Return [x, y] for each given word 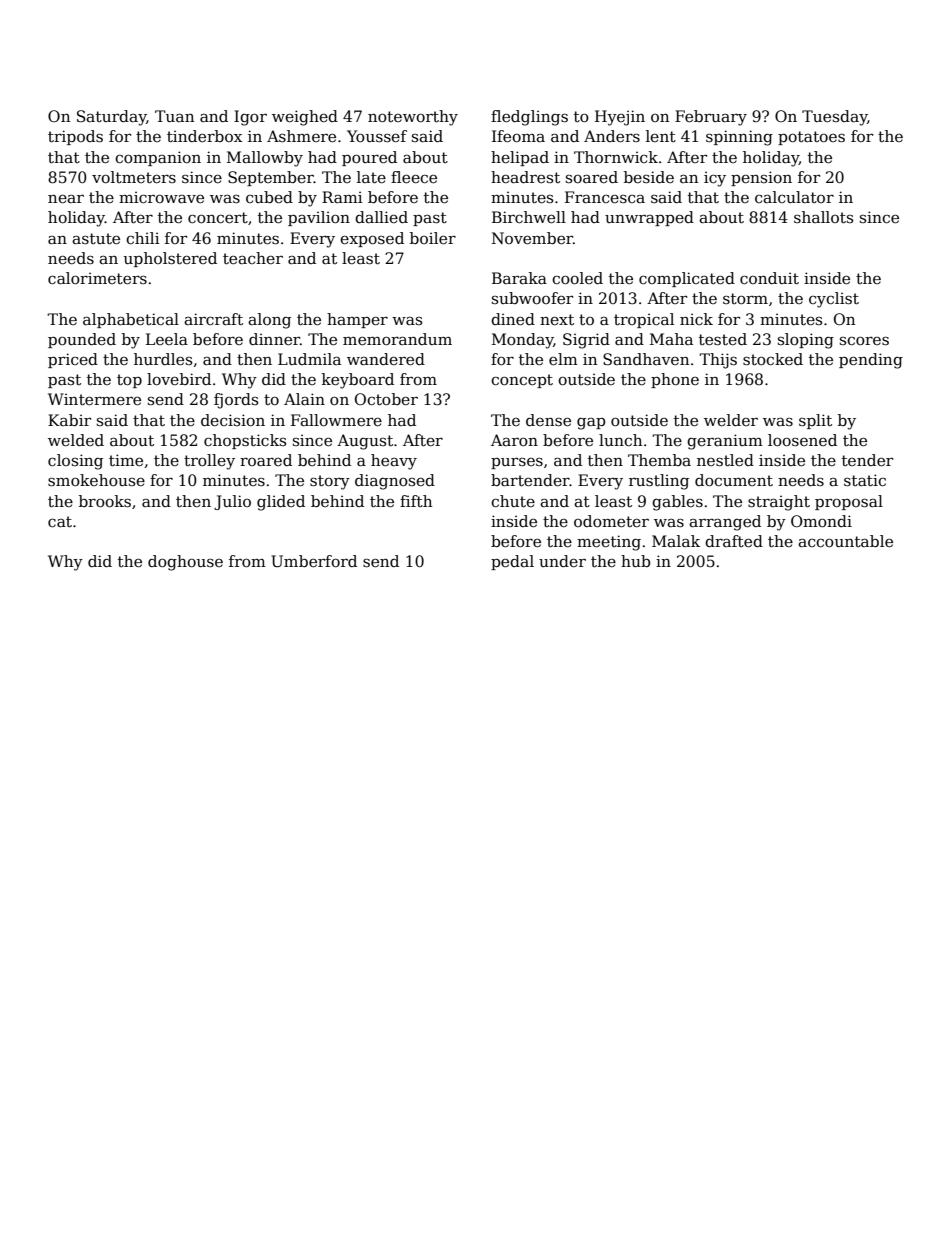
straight [779, 503]
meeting [609, 543]
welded [76, 440]
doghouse [185, 563]
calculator [794, 197]
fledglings [529, 118]
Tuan [174, 116]
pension [761, 178]
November [532, 238]
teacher [253, 258]
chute [513, 501]
